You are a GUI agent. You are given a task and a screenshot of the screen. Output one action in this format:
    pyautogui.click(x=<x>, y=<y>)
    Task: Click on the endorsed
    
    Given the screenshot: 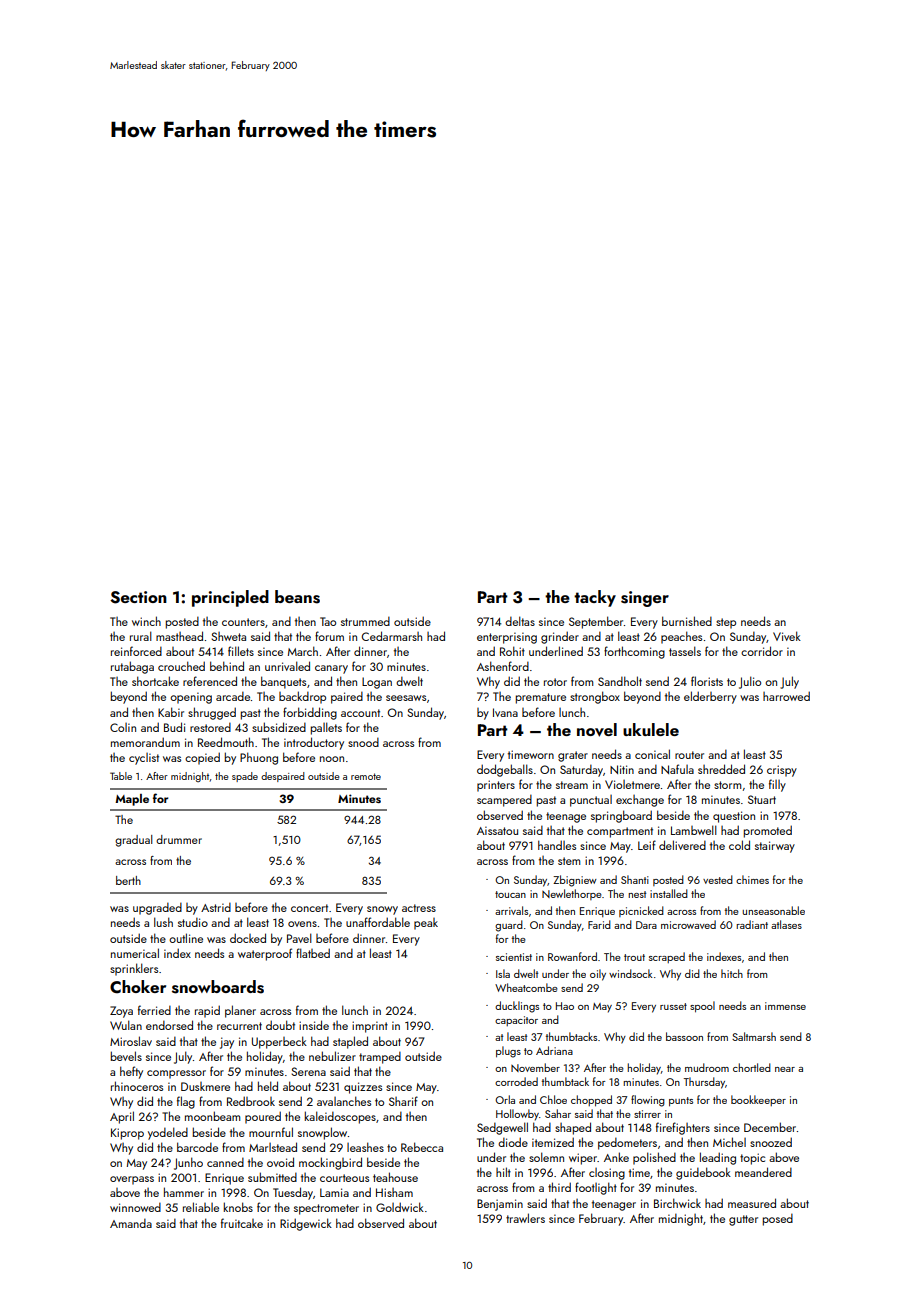 What is the action you would take?
    pyautogui.click(x=169, y=1025)
